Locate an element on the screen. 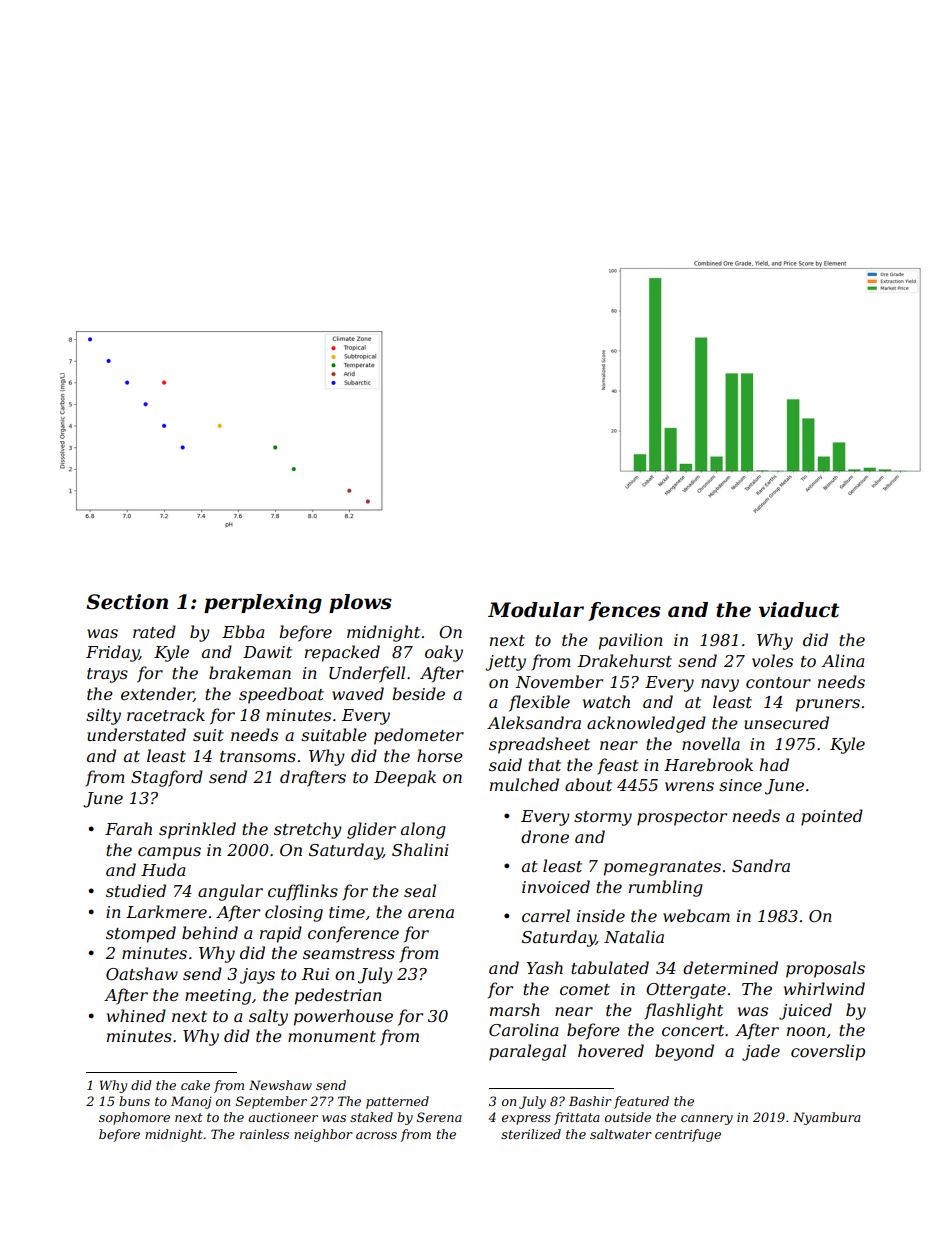  Stagford is located at coordinates (167, 778).
